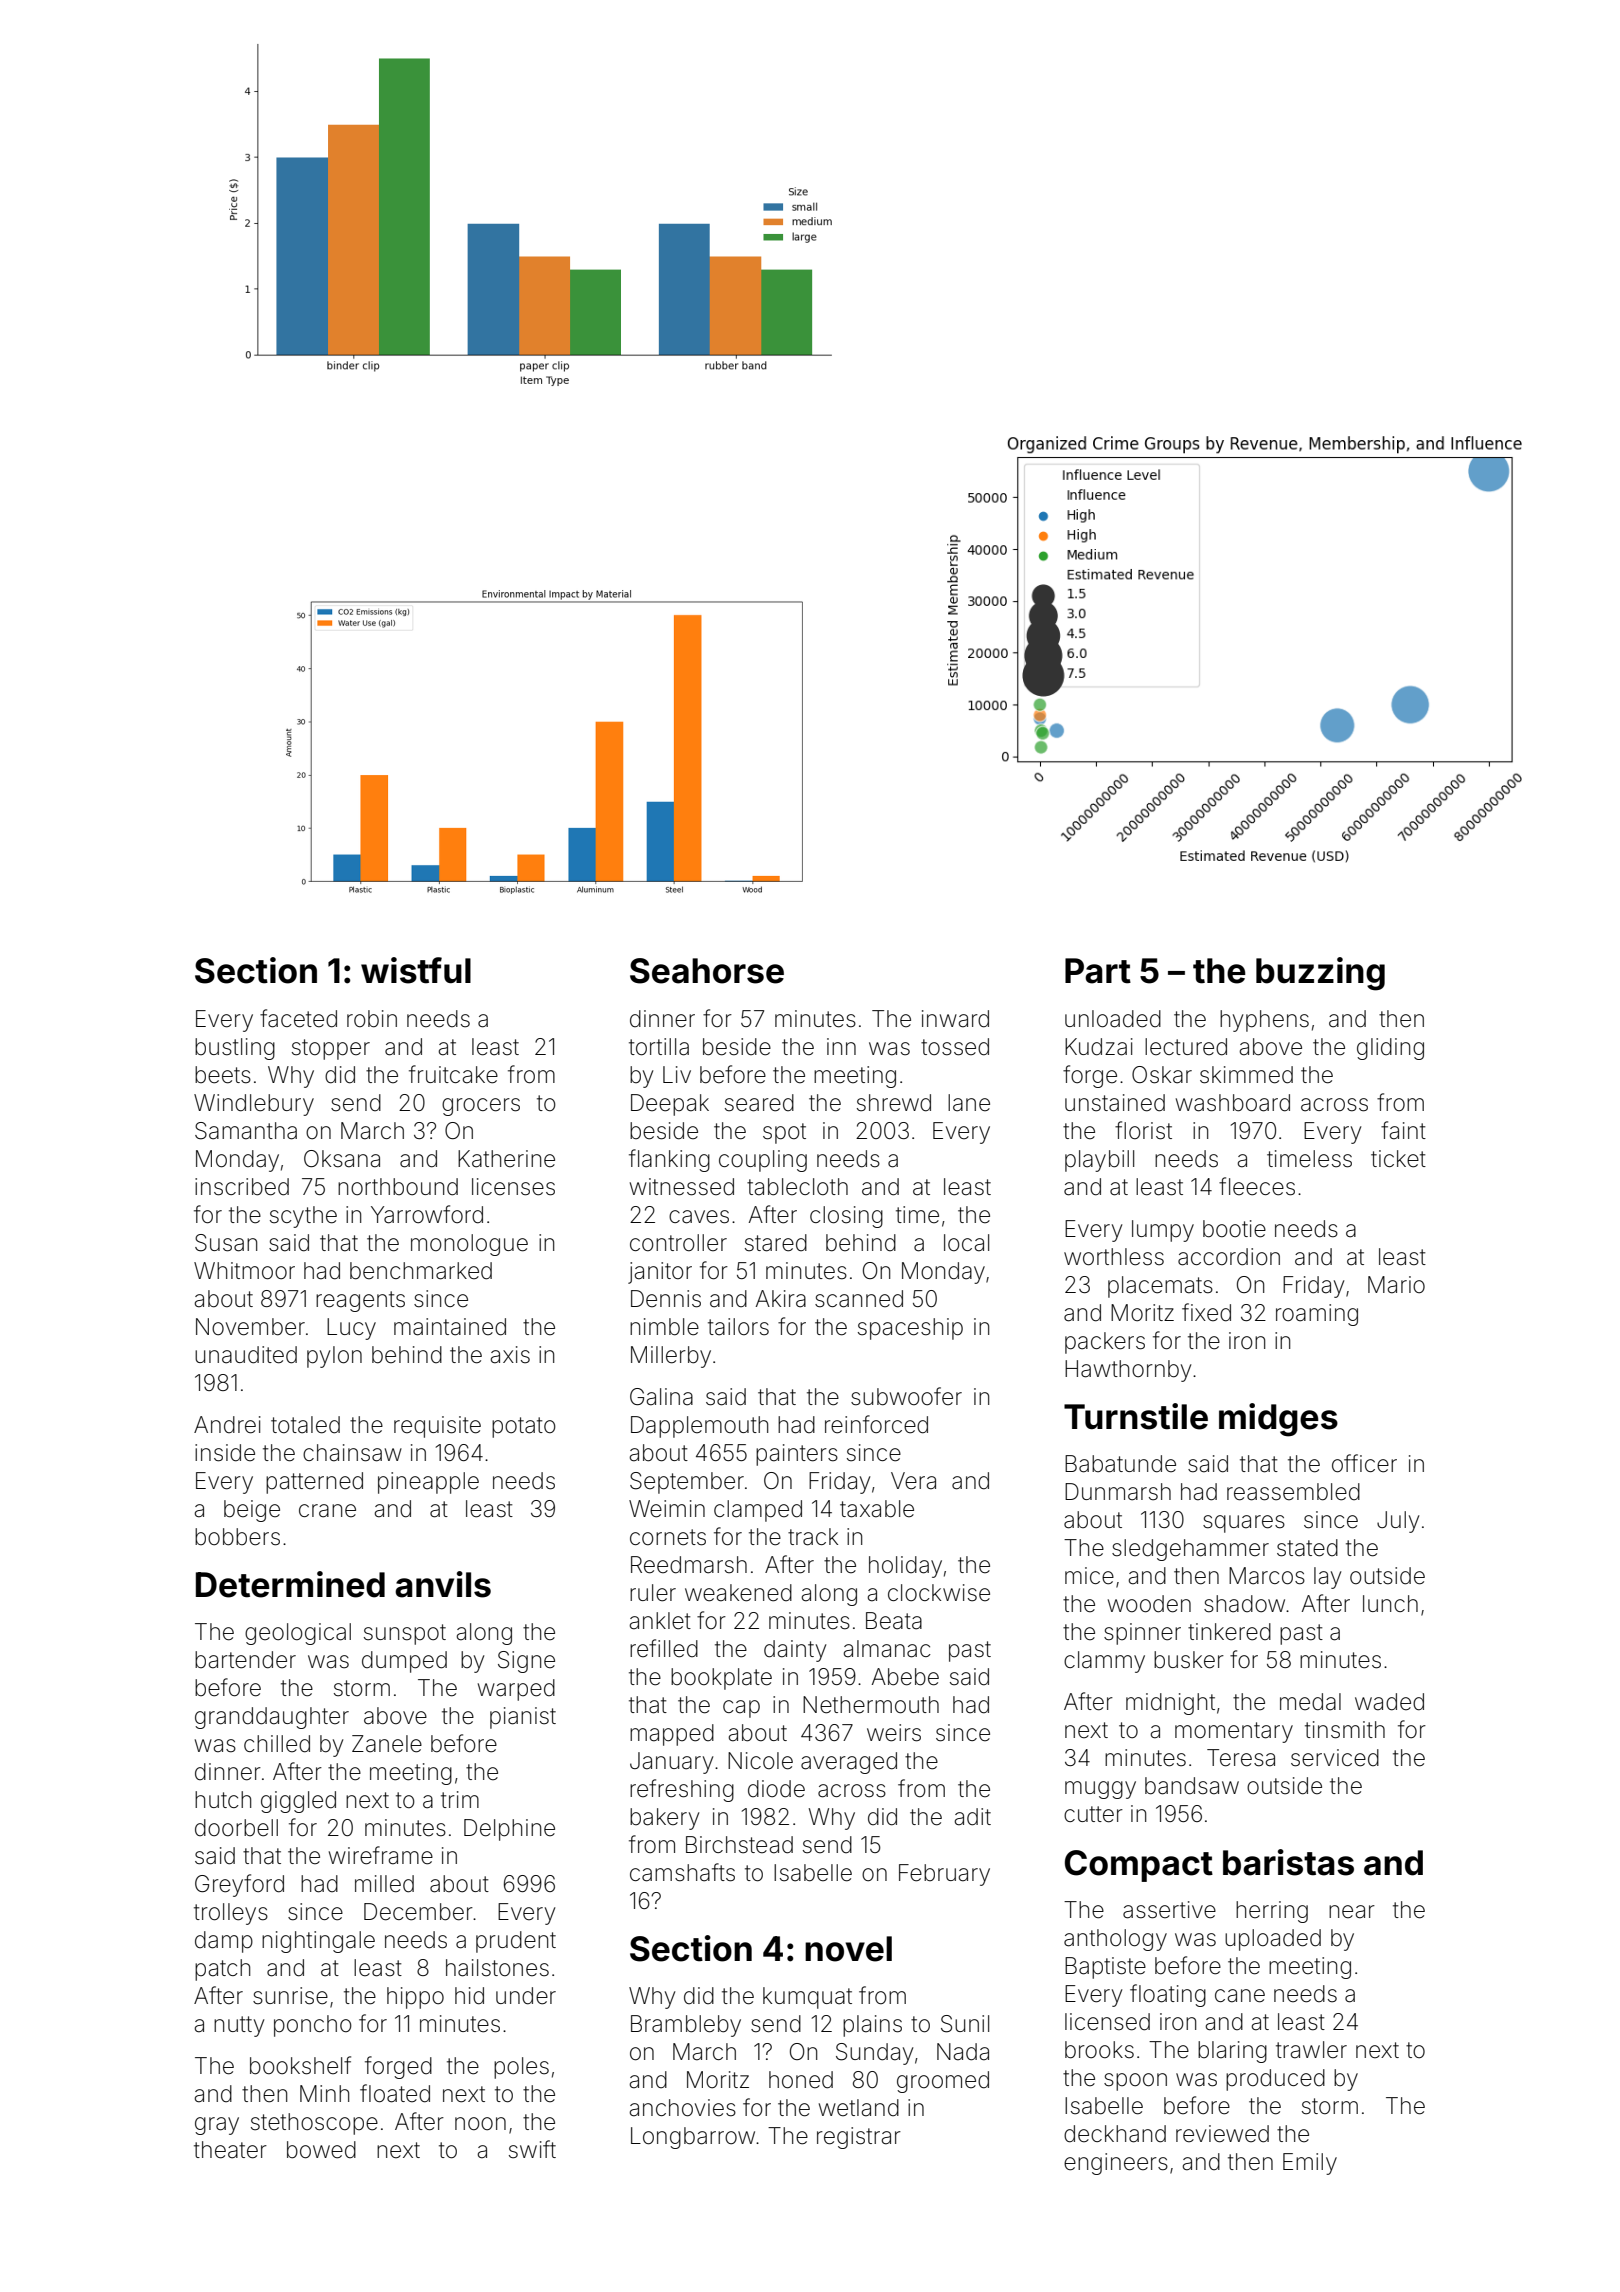 The image size is (1620, 2292). Describe the element at coordinates (416, 970) in the screenshot. I see `wistful` at that location.
